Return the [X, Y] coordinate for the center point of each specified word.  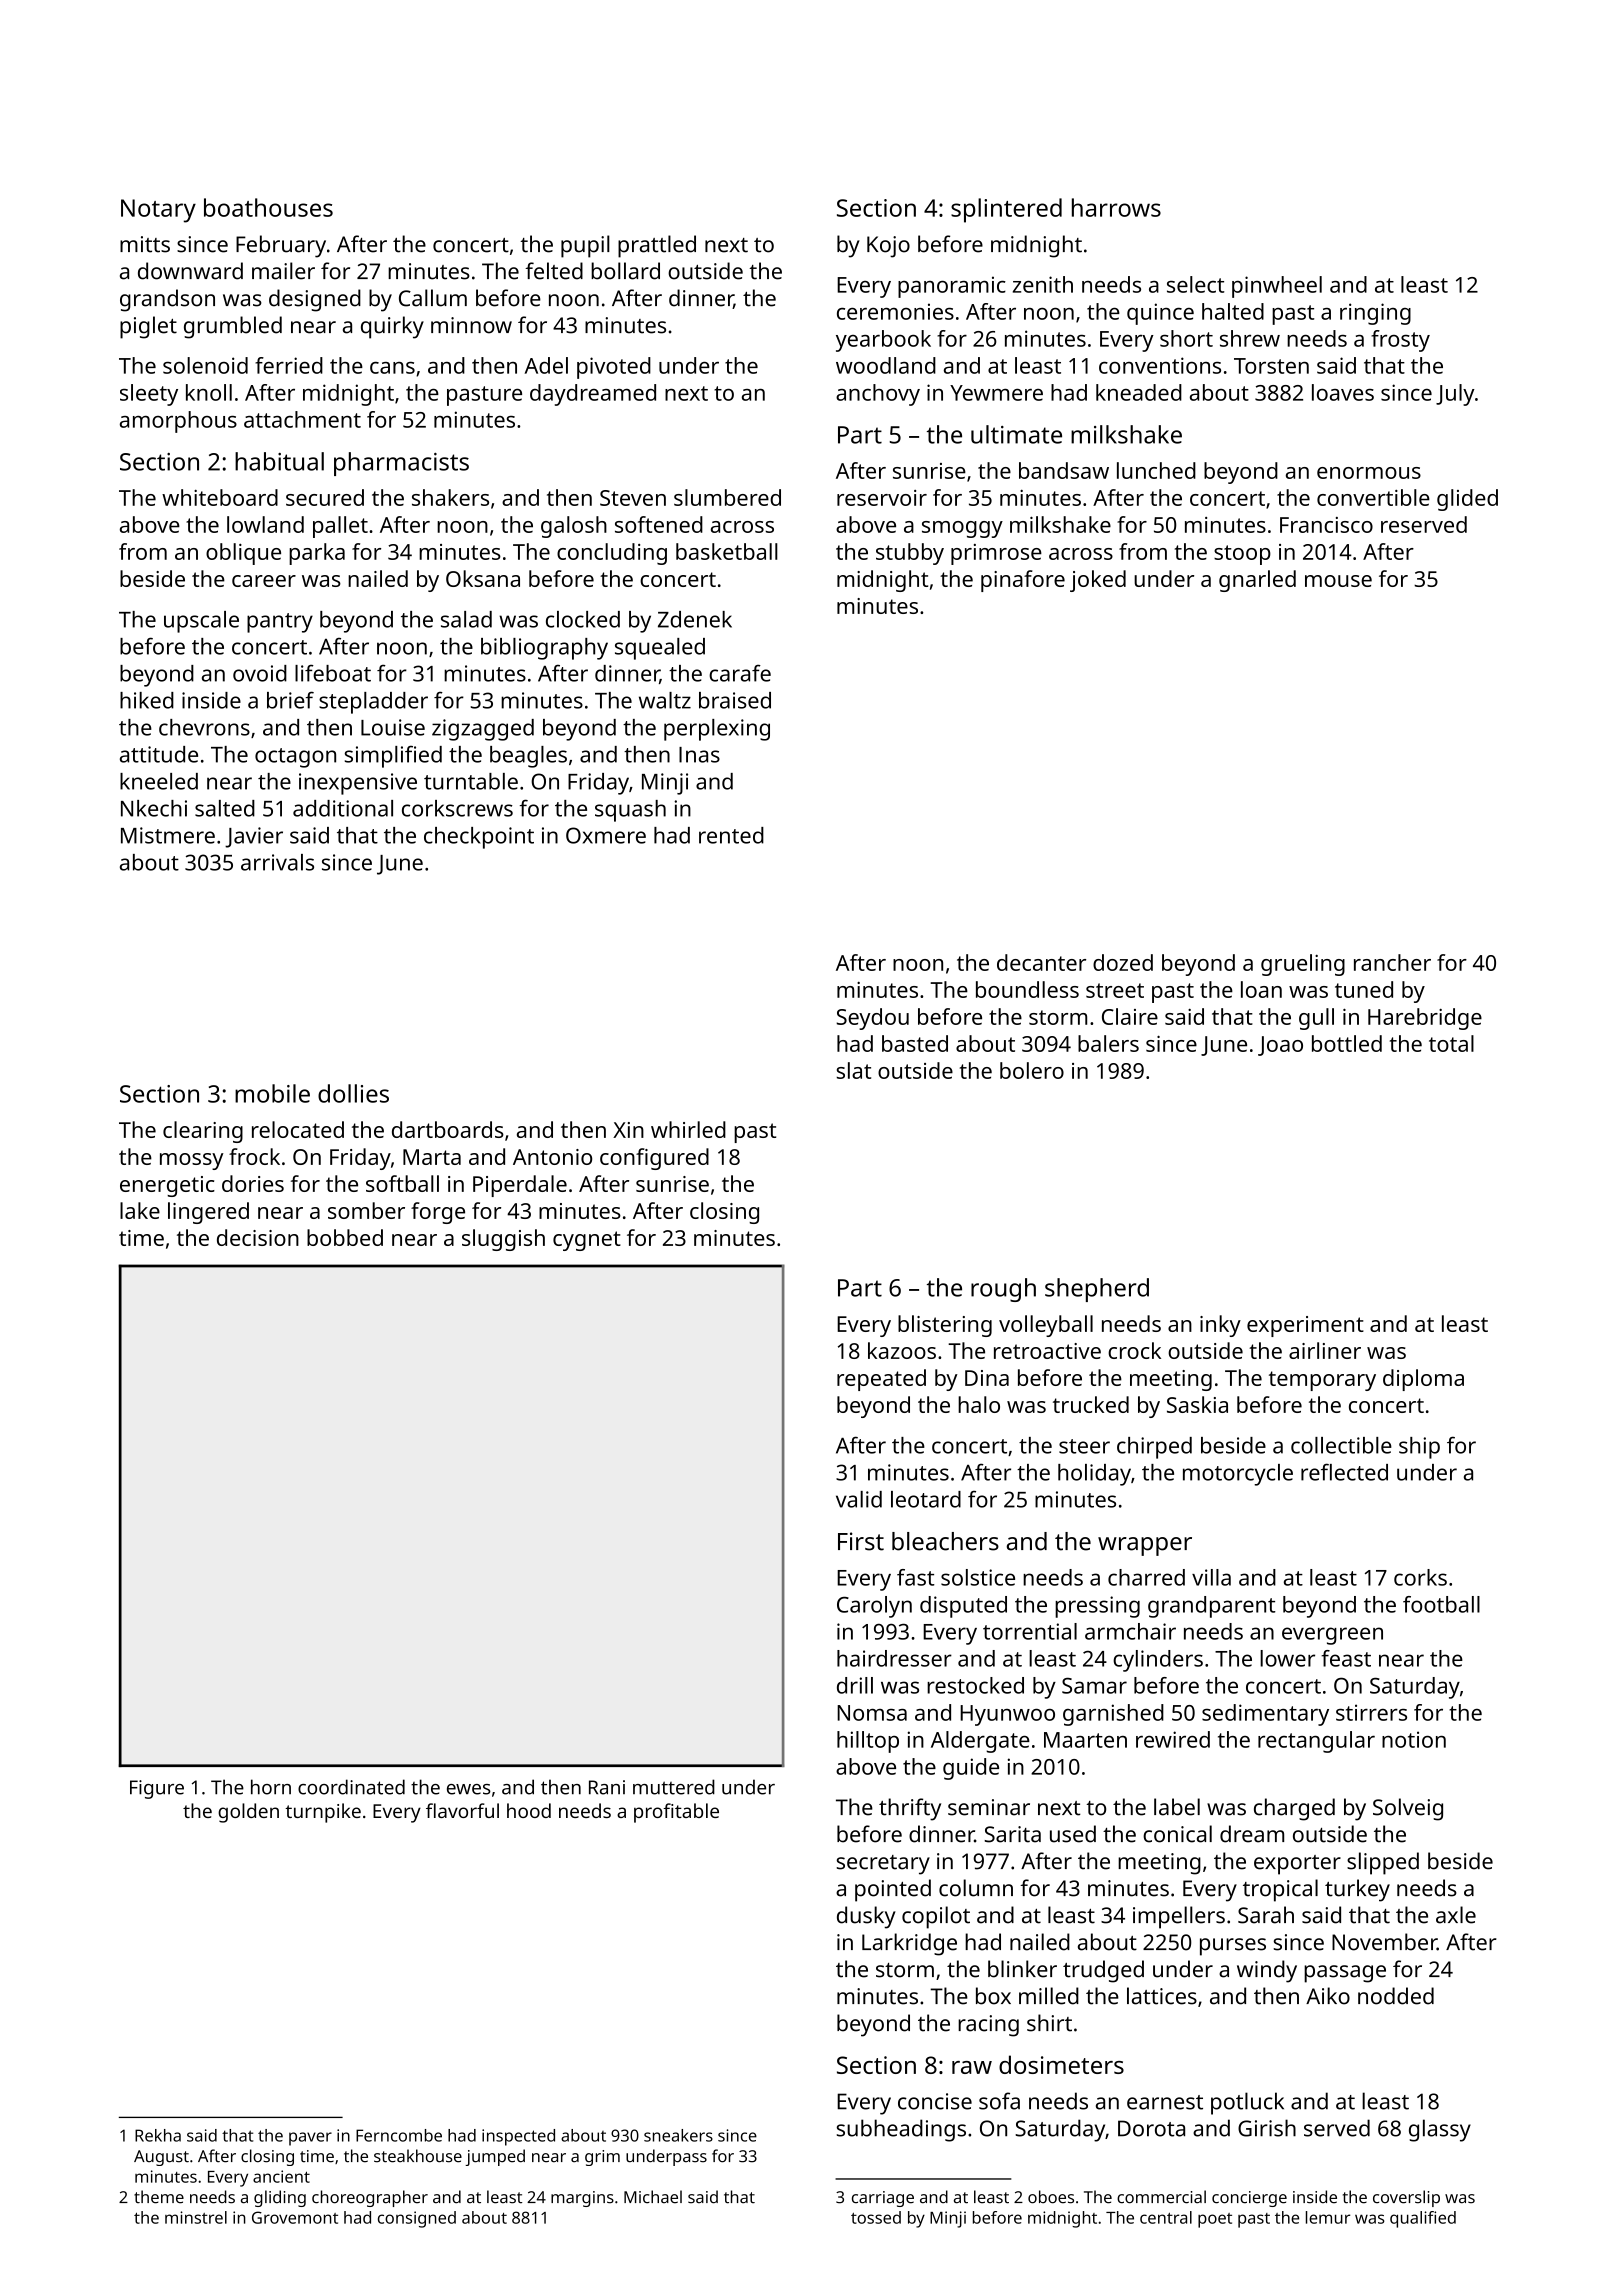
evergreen [1332, 1636]
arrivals [277, 862]
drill [855, 1685]
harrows [1116, 207]
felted [554, 271]
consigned [417, 2219]
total [1451, 1043]
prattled [657, 246]
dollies [353, 1093]
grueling [1303, 965]
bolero [1032, 1070]
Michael [653, 2197]
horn [271, 1787]
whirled [688, 1129]
